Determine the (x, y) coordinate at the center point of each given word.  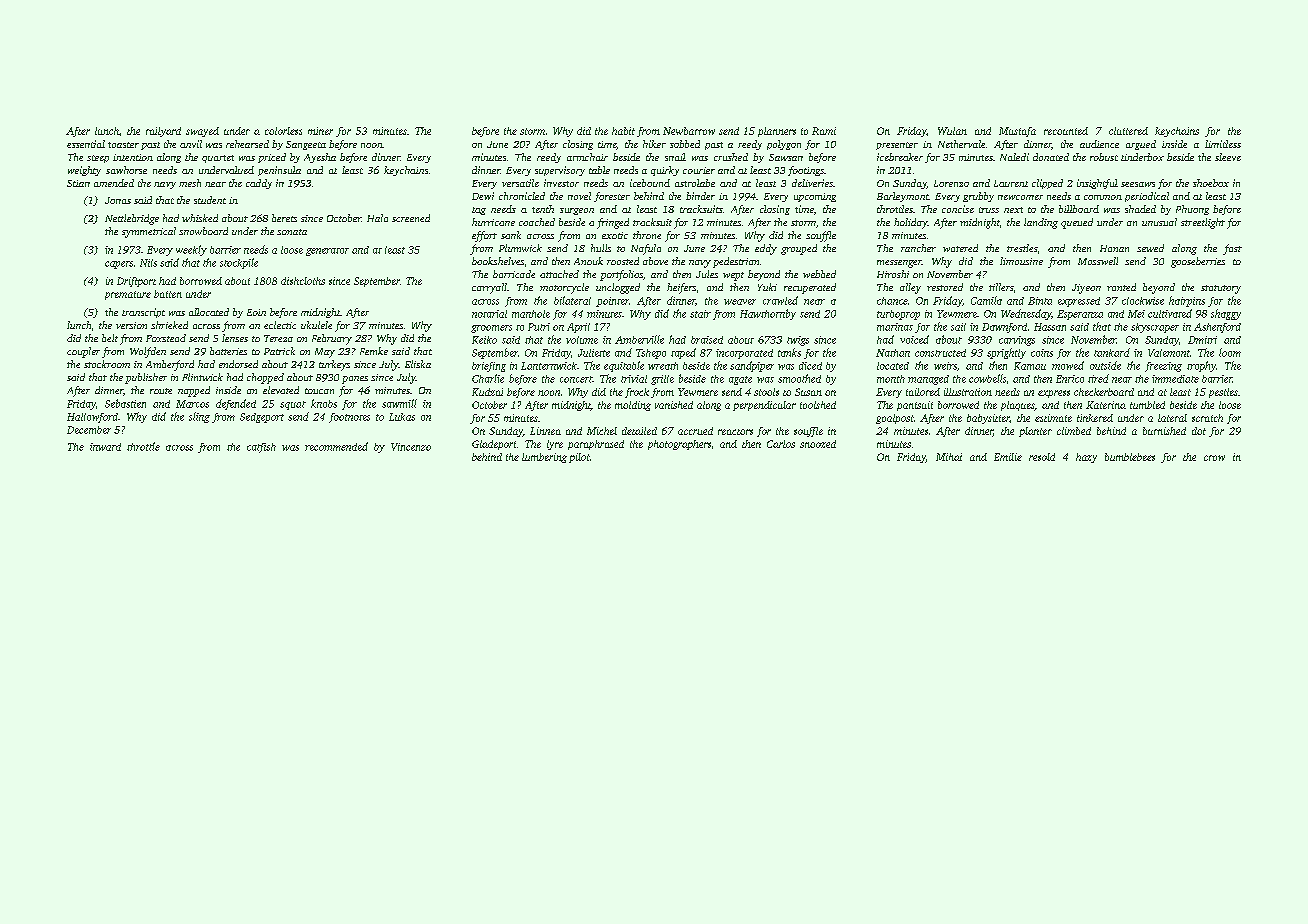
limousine (1021, 261)
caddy (259, 184)
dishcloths (303, 281)
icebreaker (900, 157)
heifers (681, 288)
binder (700, 196)
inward (105, 447)
